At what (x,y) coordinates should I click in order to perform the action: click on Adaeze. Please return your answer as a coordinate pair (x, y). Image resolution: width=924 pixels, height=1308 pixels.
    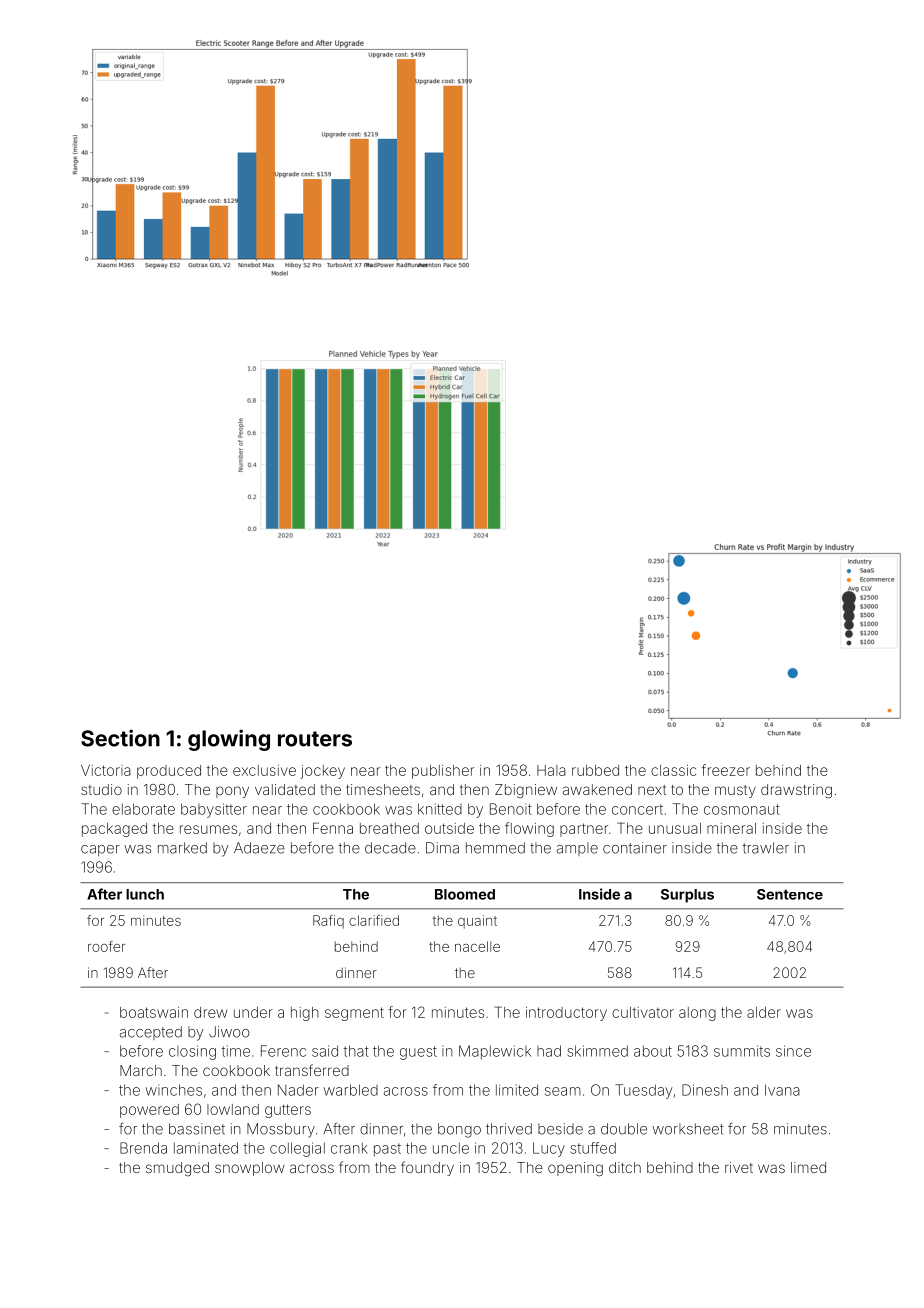
    Looking at the image, I should click on (259, 848).
